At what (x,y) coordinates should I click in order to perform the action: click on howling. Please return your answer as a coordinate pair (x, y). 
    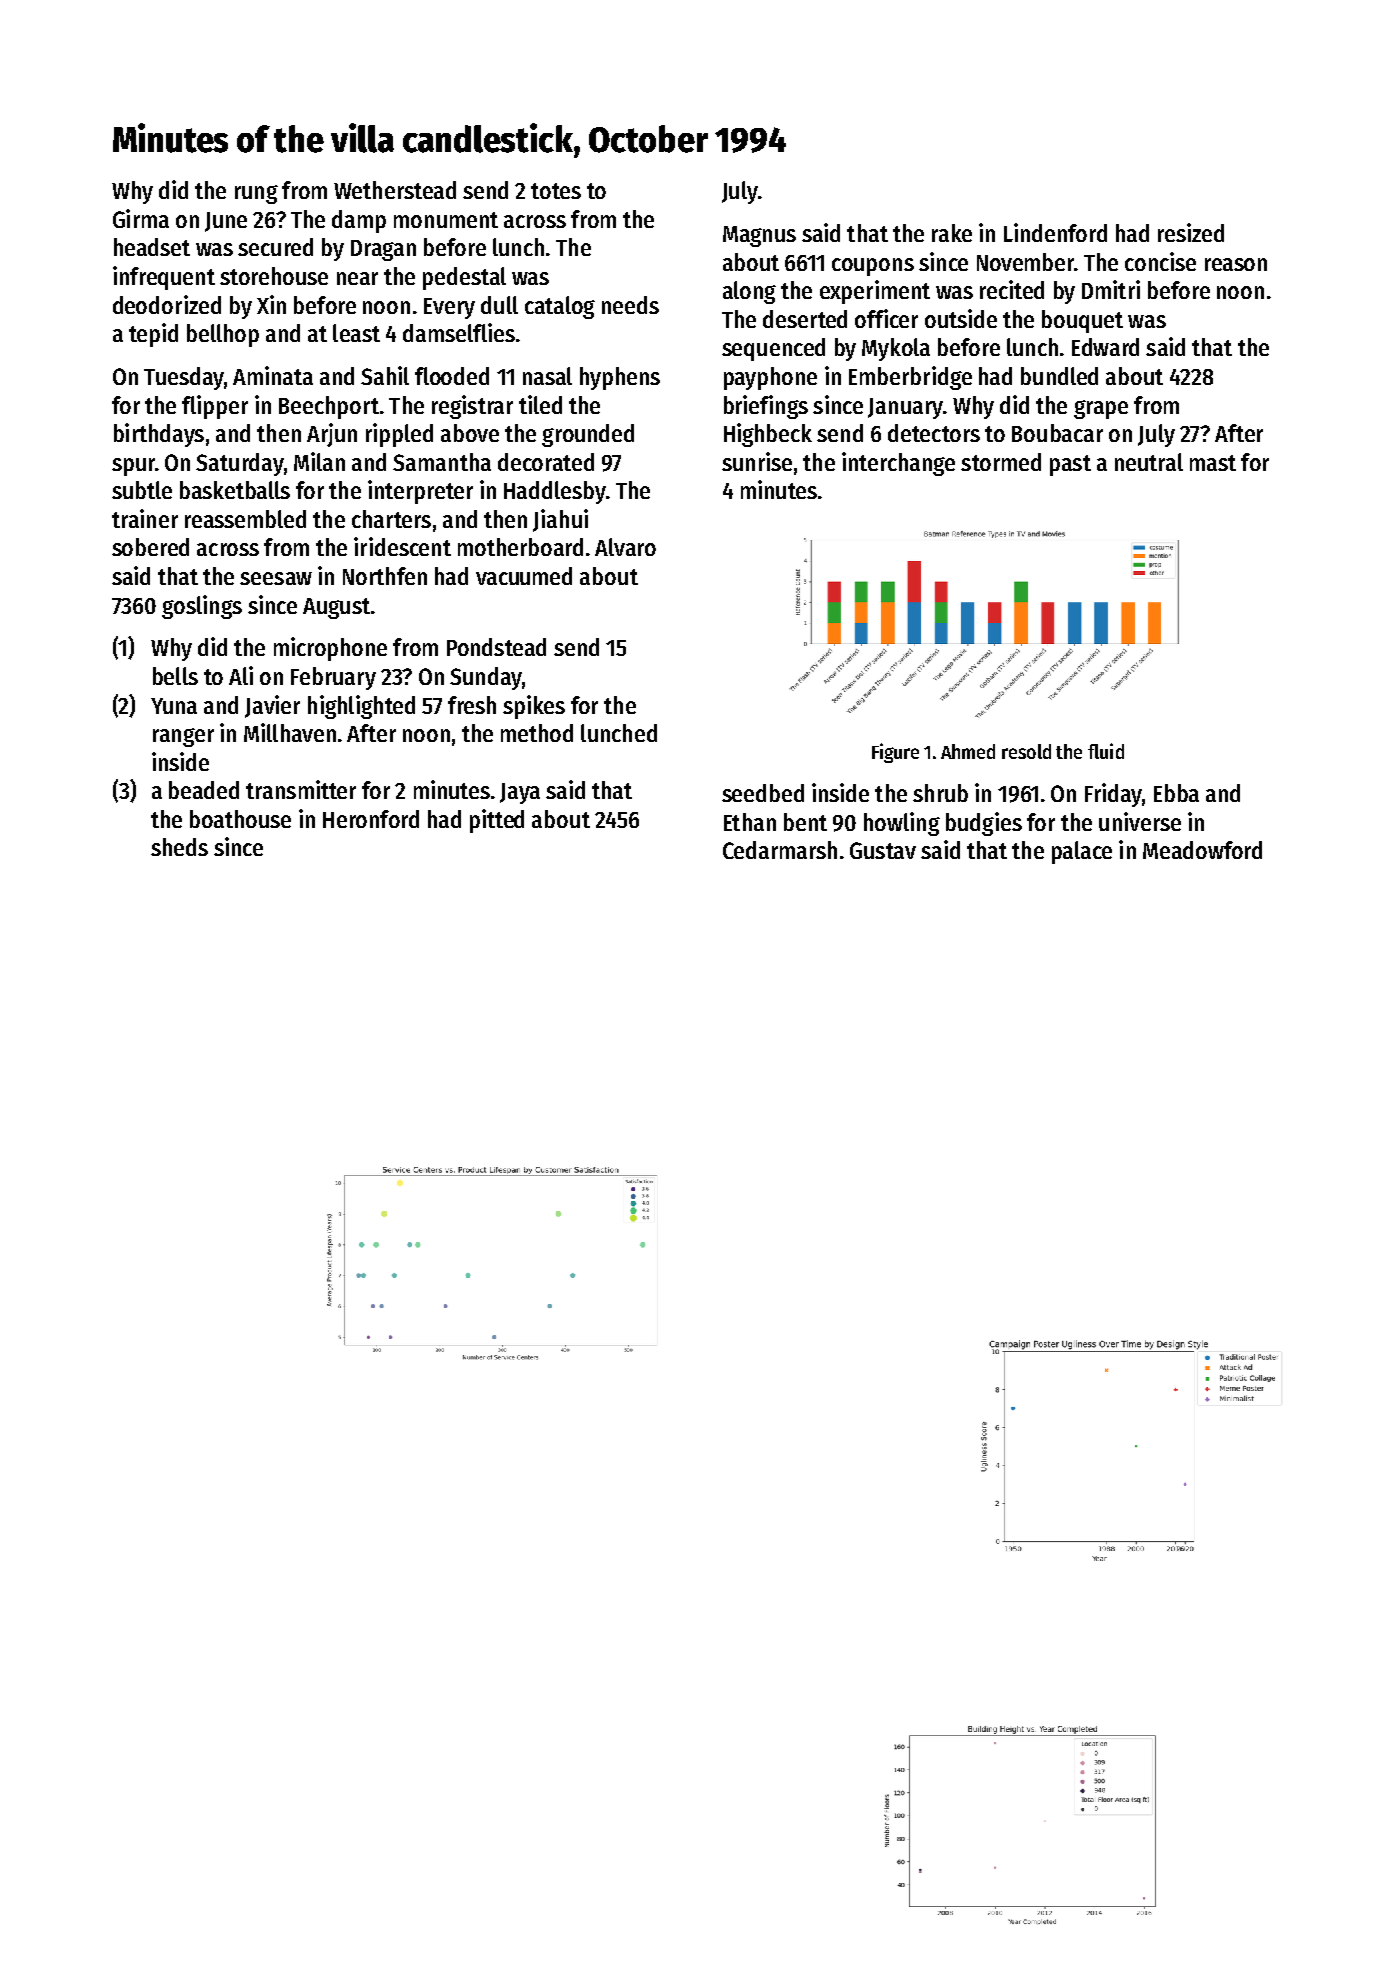
    Looking at the image, I should click on (902, 824).
